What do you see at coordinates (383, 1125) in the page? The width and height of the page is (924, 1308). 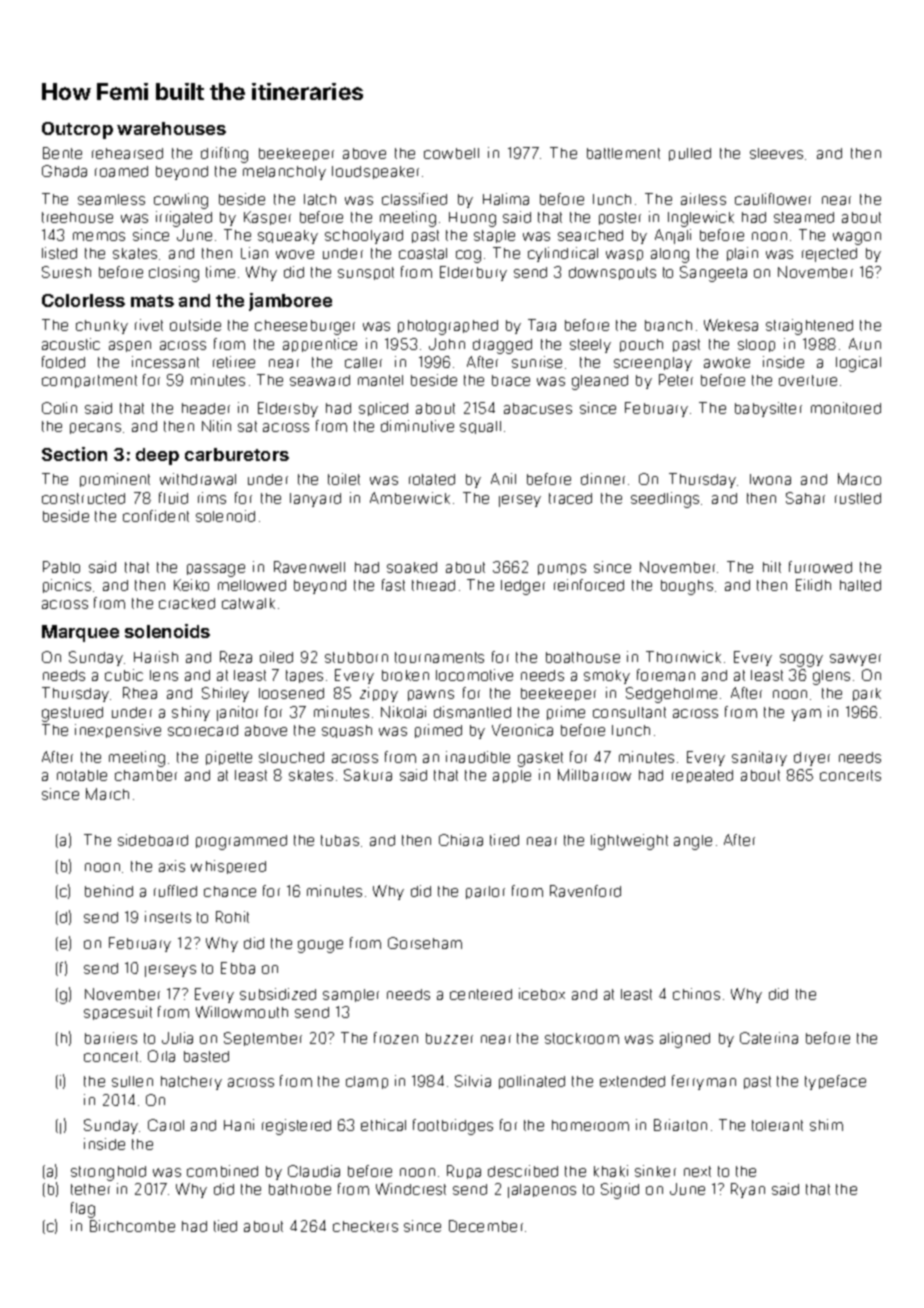 I see `ethical` at bounding box center [383, 1125].
